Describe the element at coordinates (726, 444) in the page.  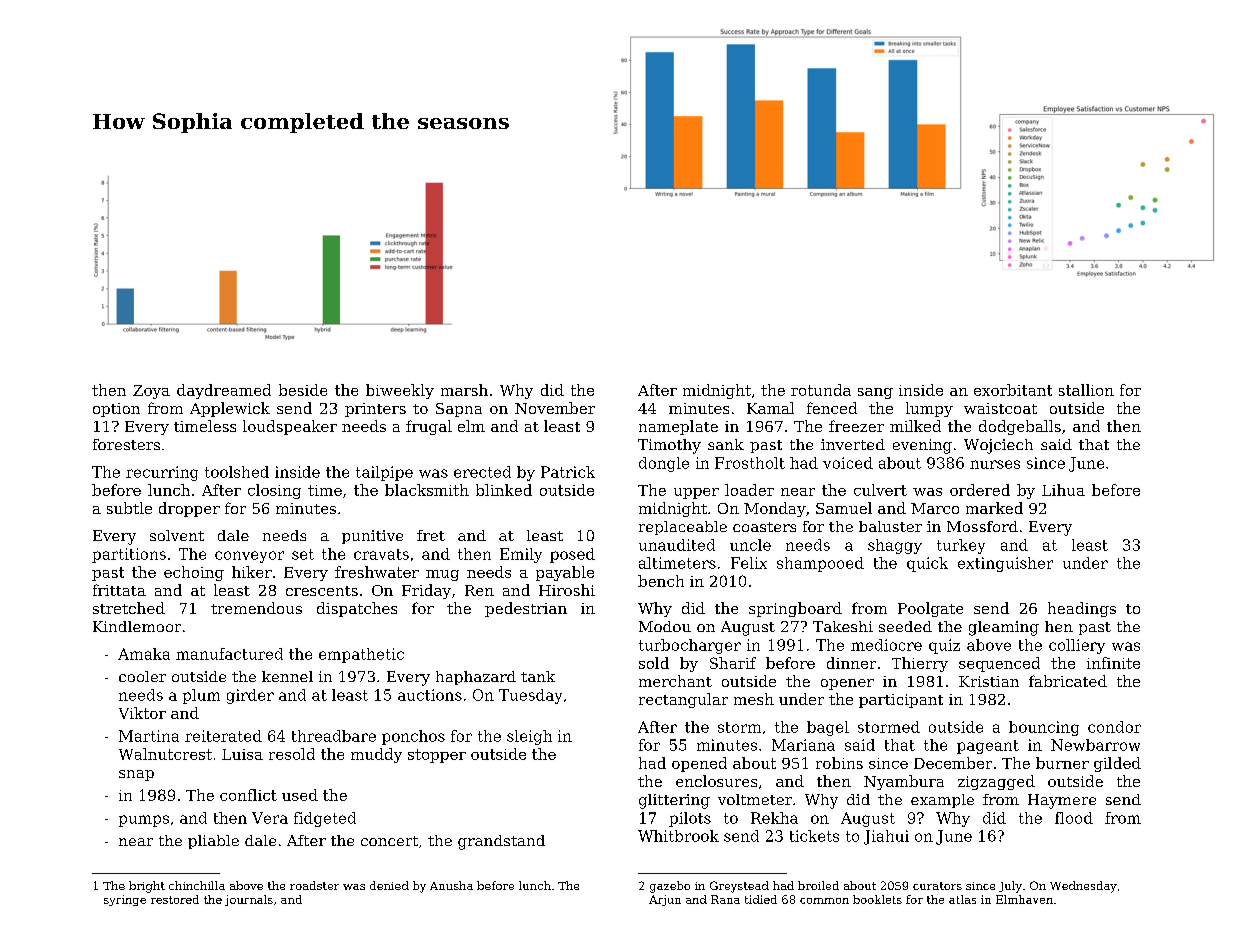
I see `sank` at that location.
